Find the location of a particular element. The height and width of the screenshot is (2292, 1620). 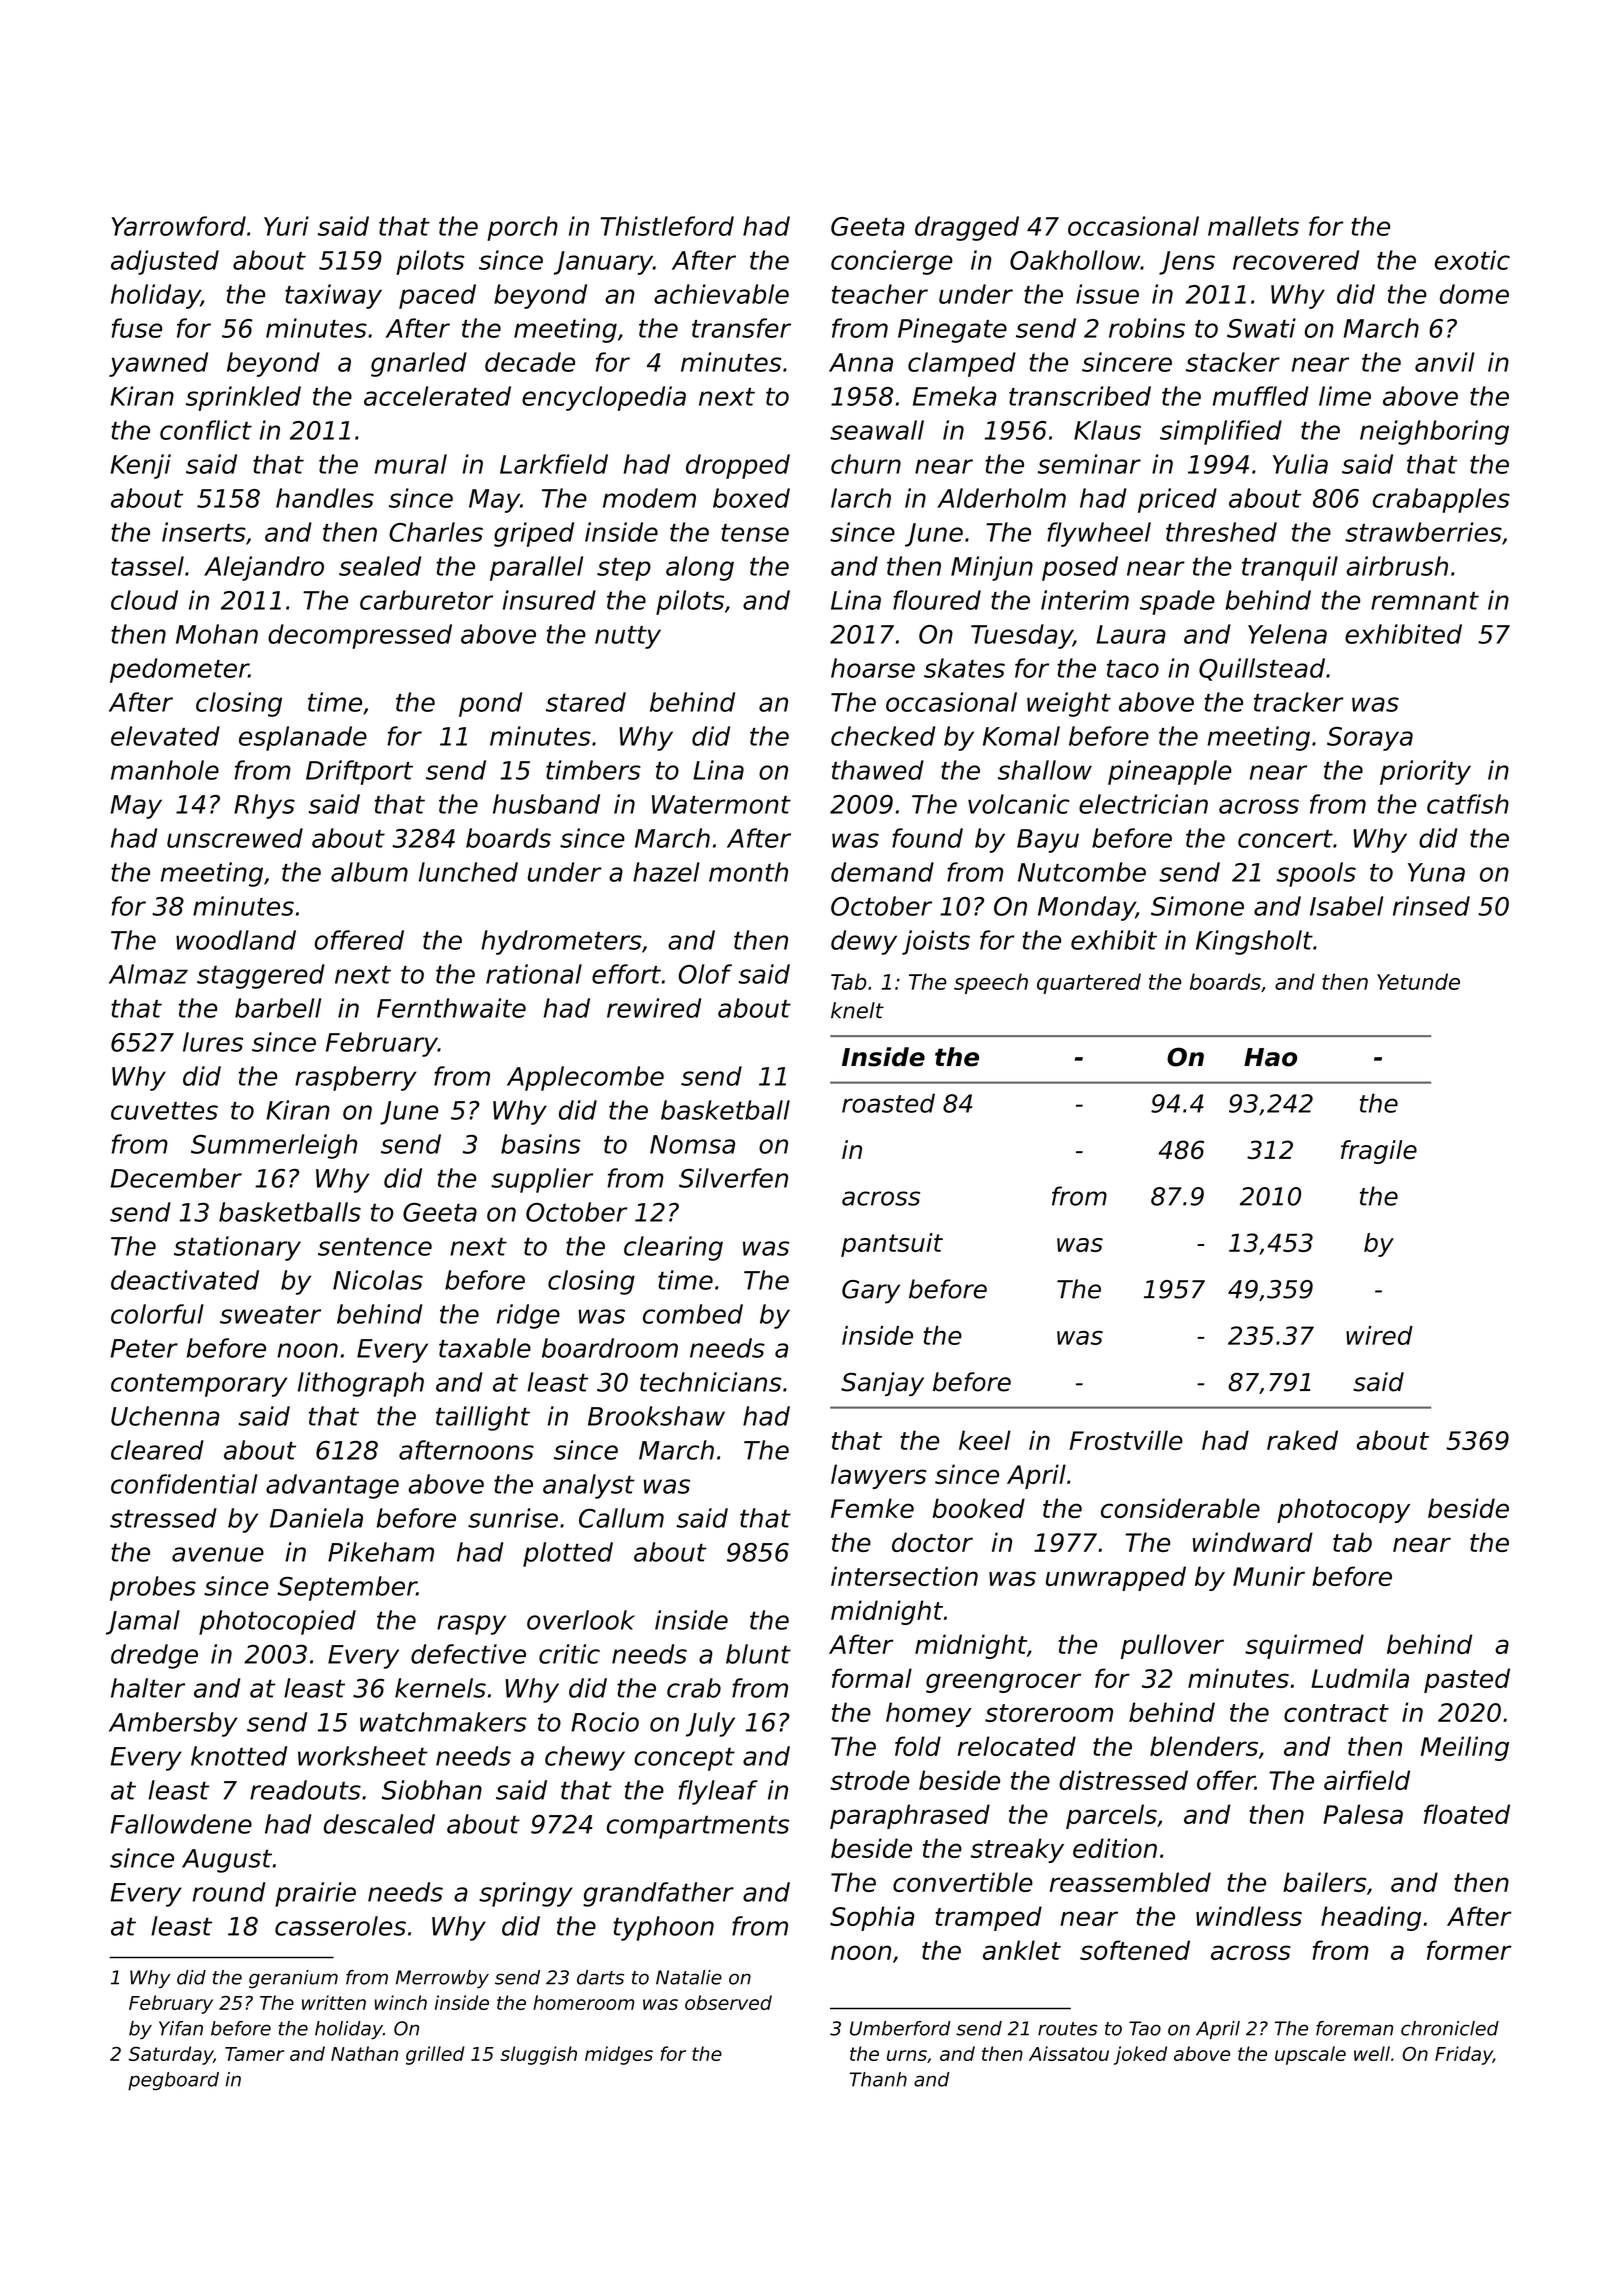

sprinkled is located at coordinates (243, 398).
